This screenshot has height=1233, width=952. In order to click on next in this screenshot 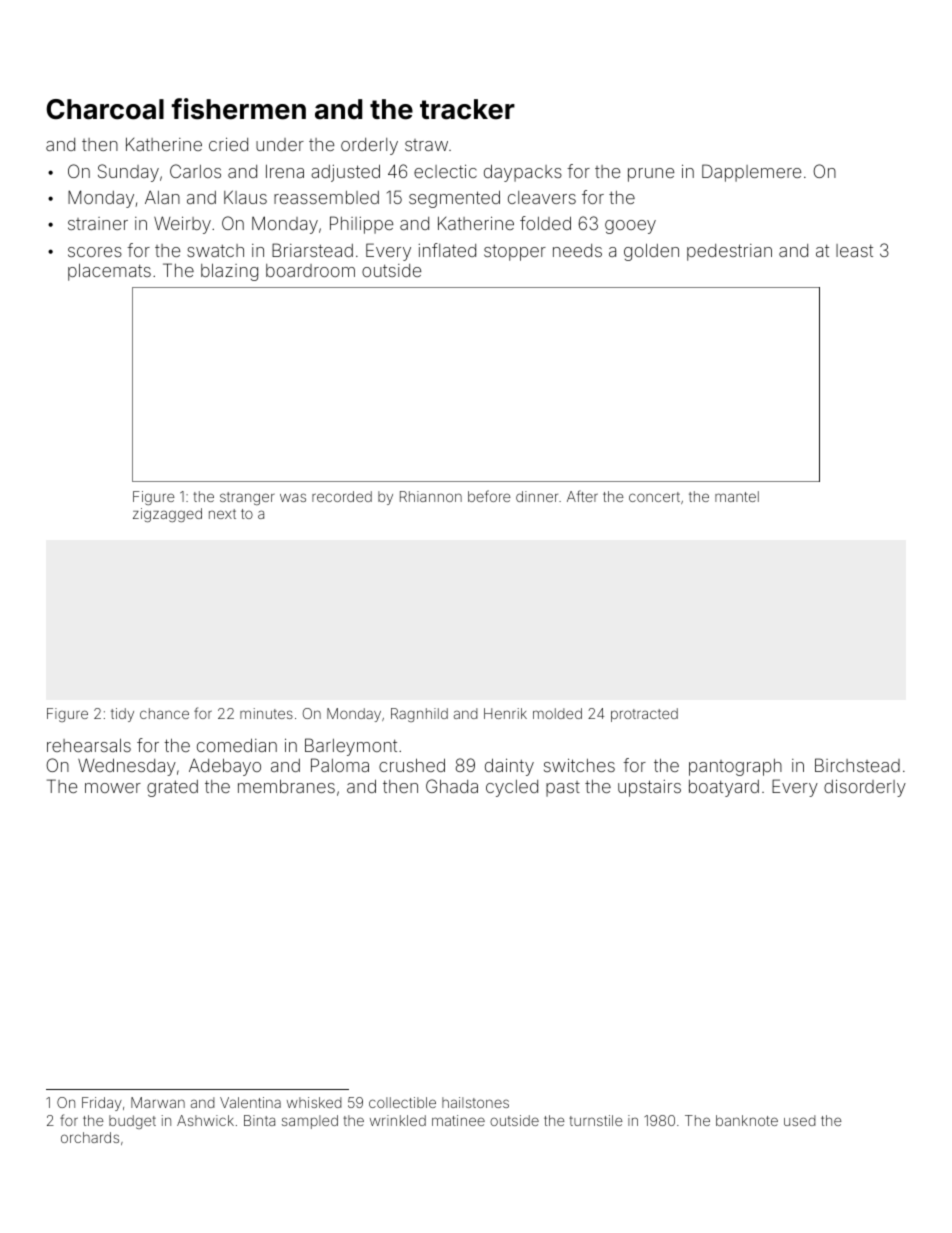, I will do `click(222, 514)`.
